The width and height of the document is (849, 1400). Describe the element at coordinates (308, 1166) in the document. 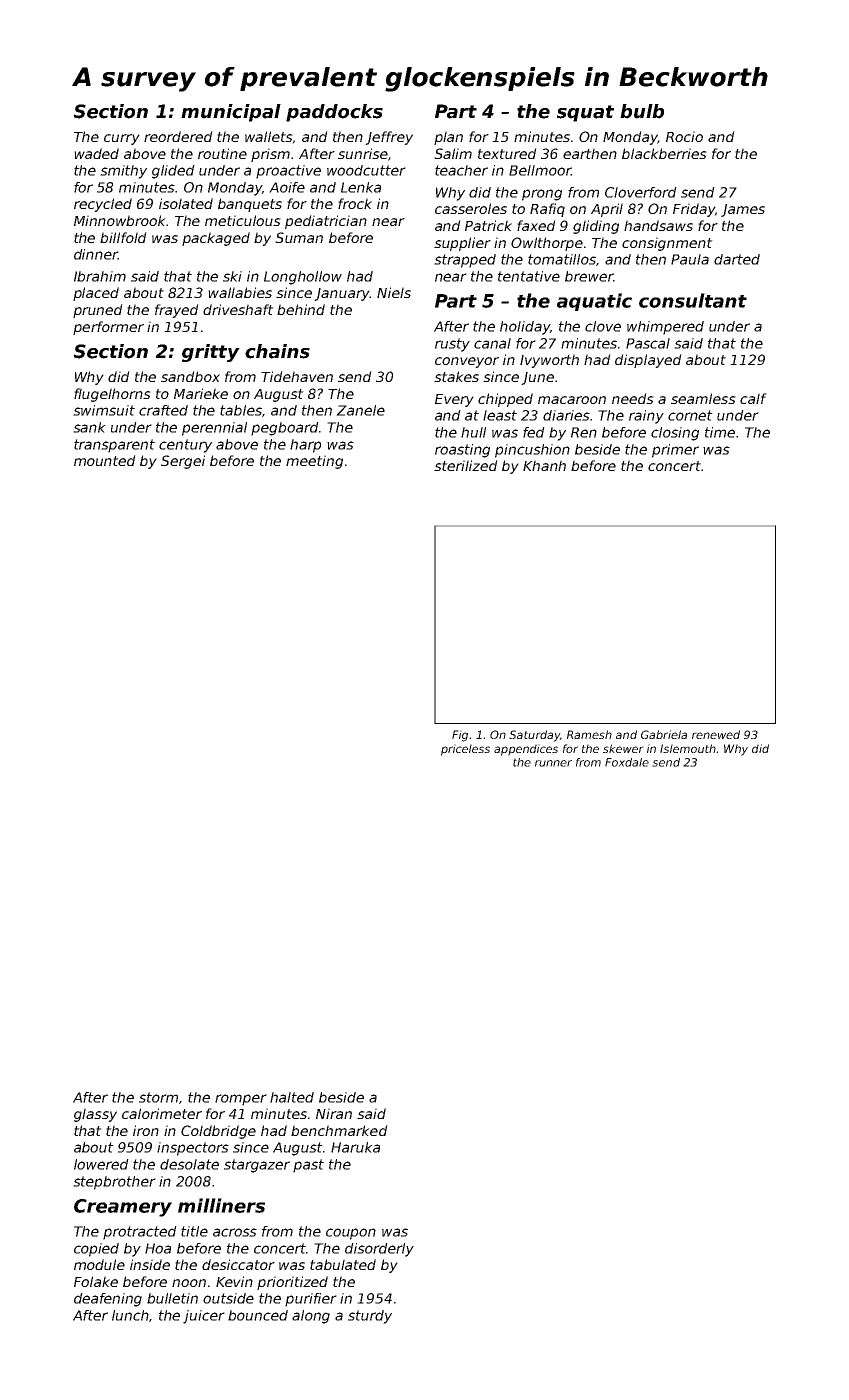

I see `past` at that location.
